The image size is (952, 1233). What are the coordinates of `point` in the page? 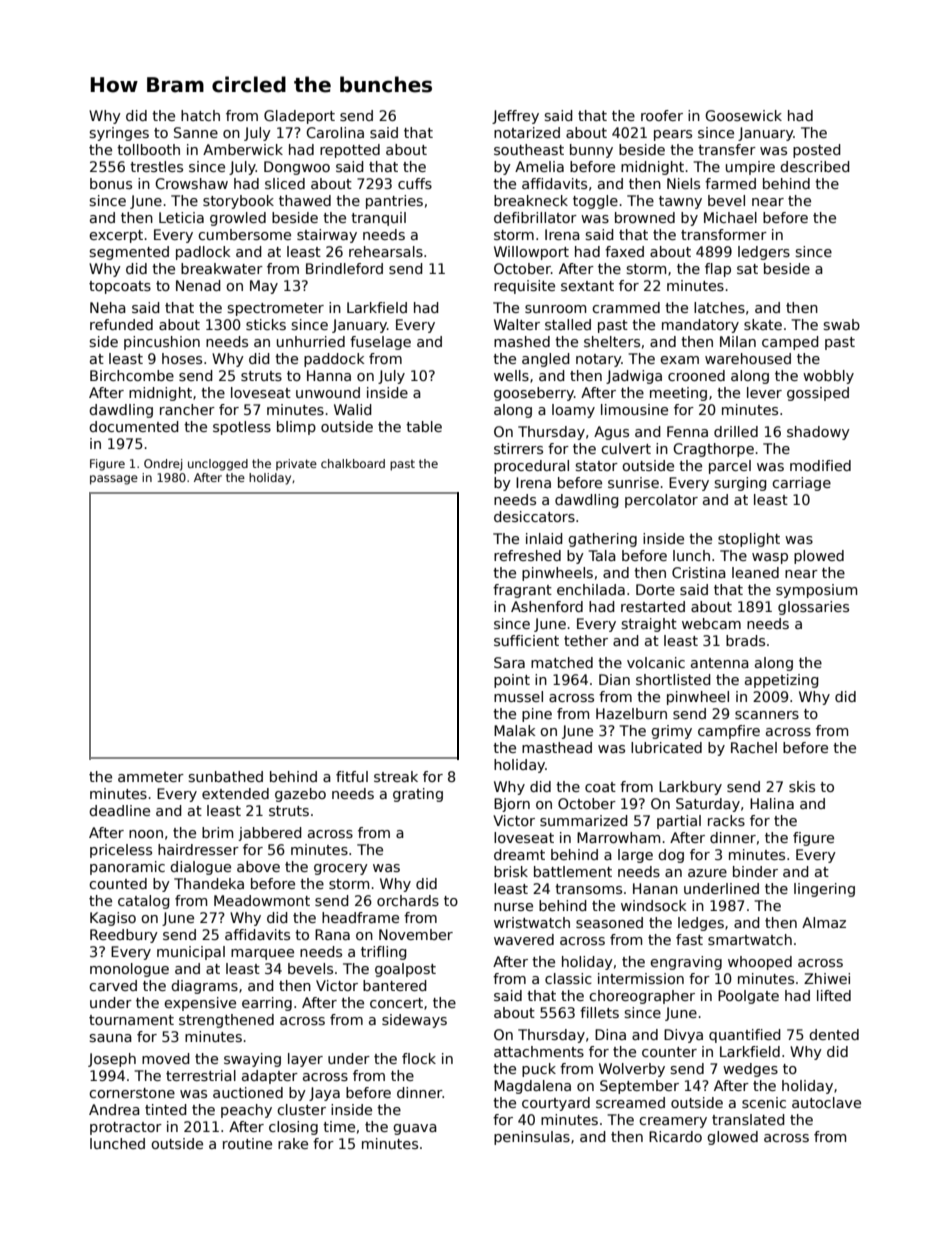 It's located at (512, 681).
